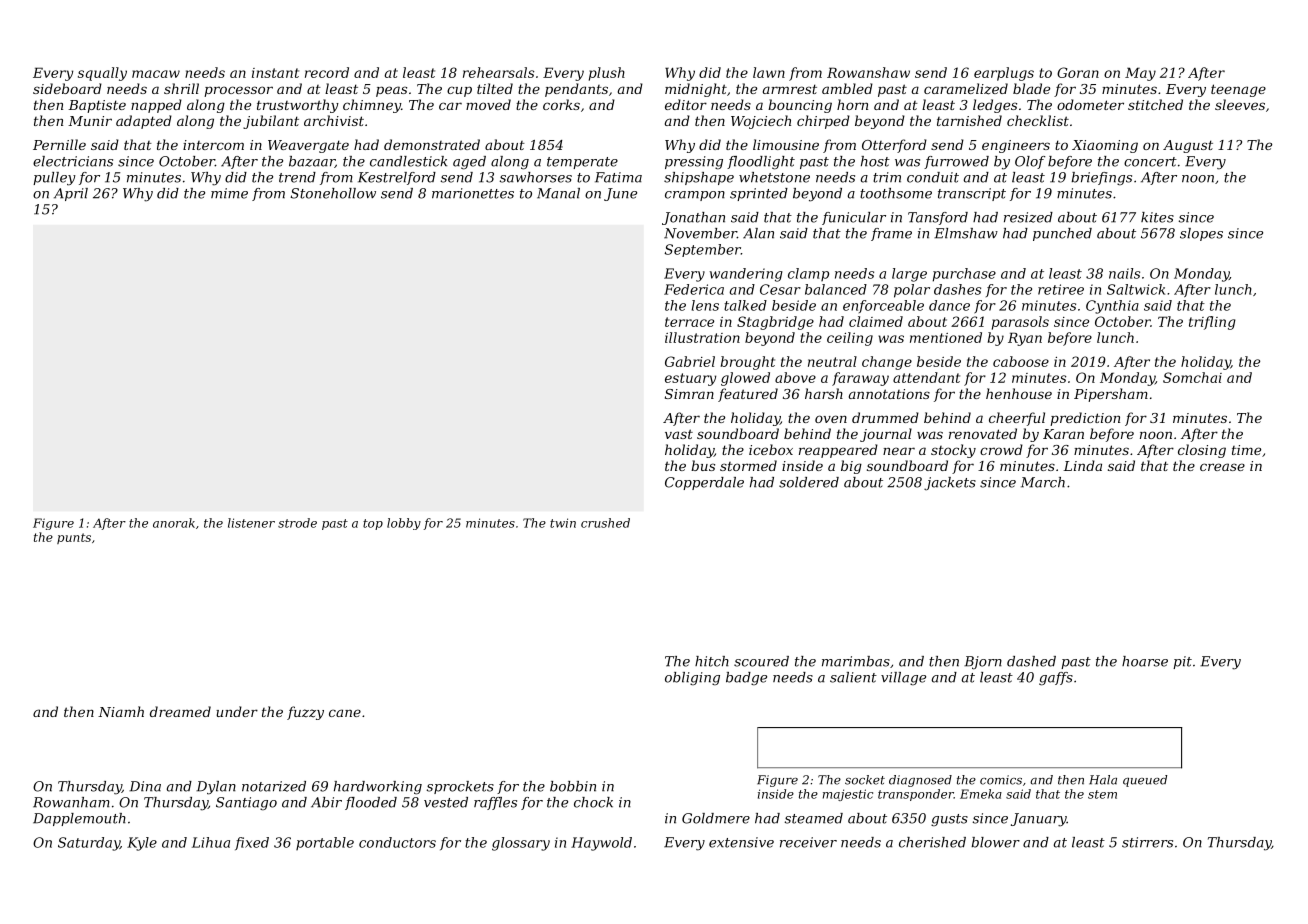 The image size is (1308, 924). Describe the element at coordinates (71, 194) in the screenshot. I see `April` at that location.
